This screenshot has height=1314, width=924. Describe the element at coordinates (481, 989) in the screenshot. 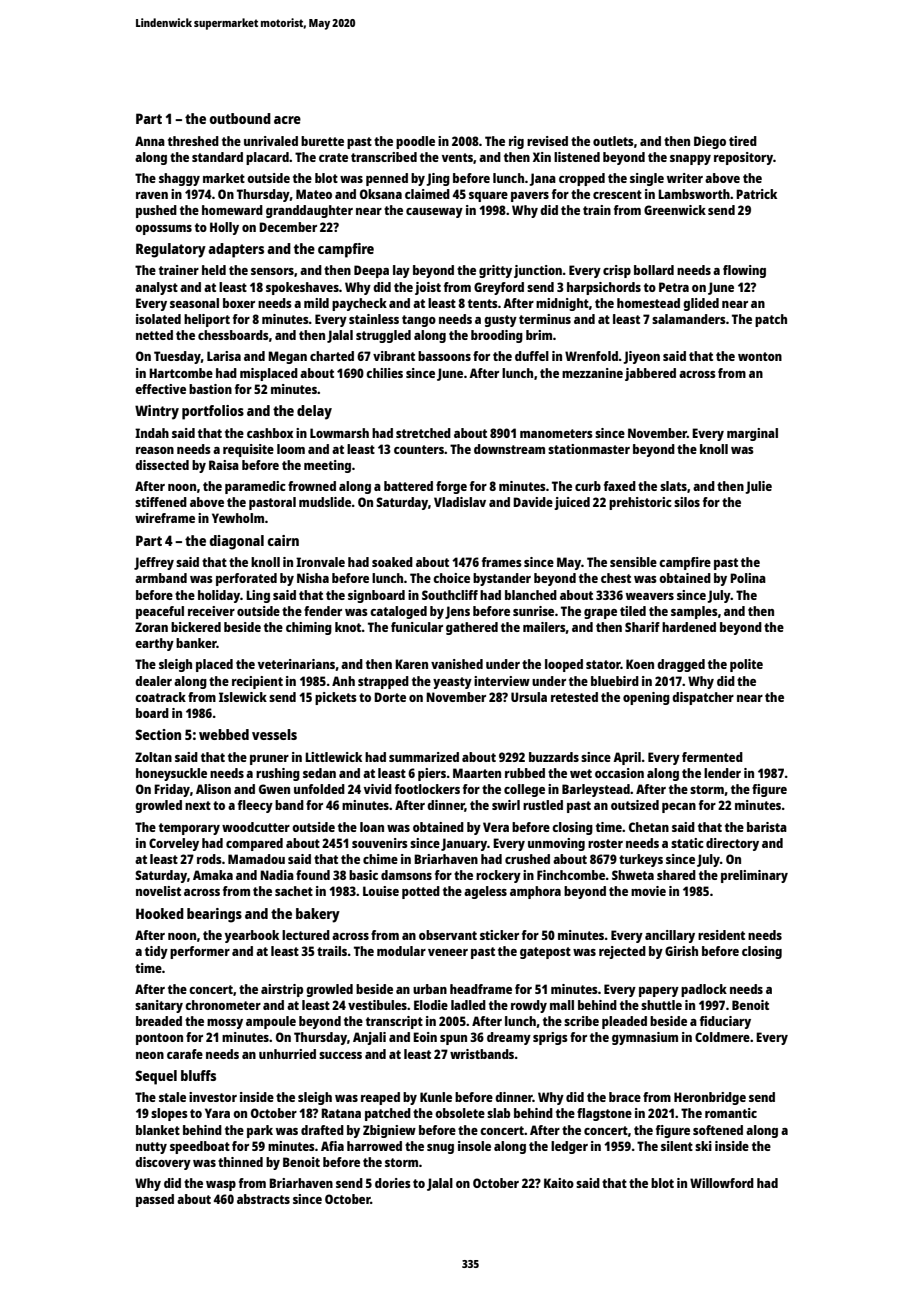

I see `headframe` at that location.
